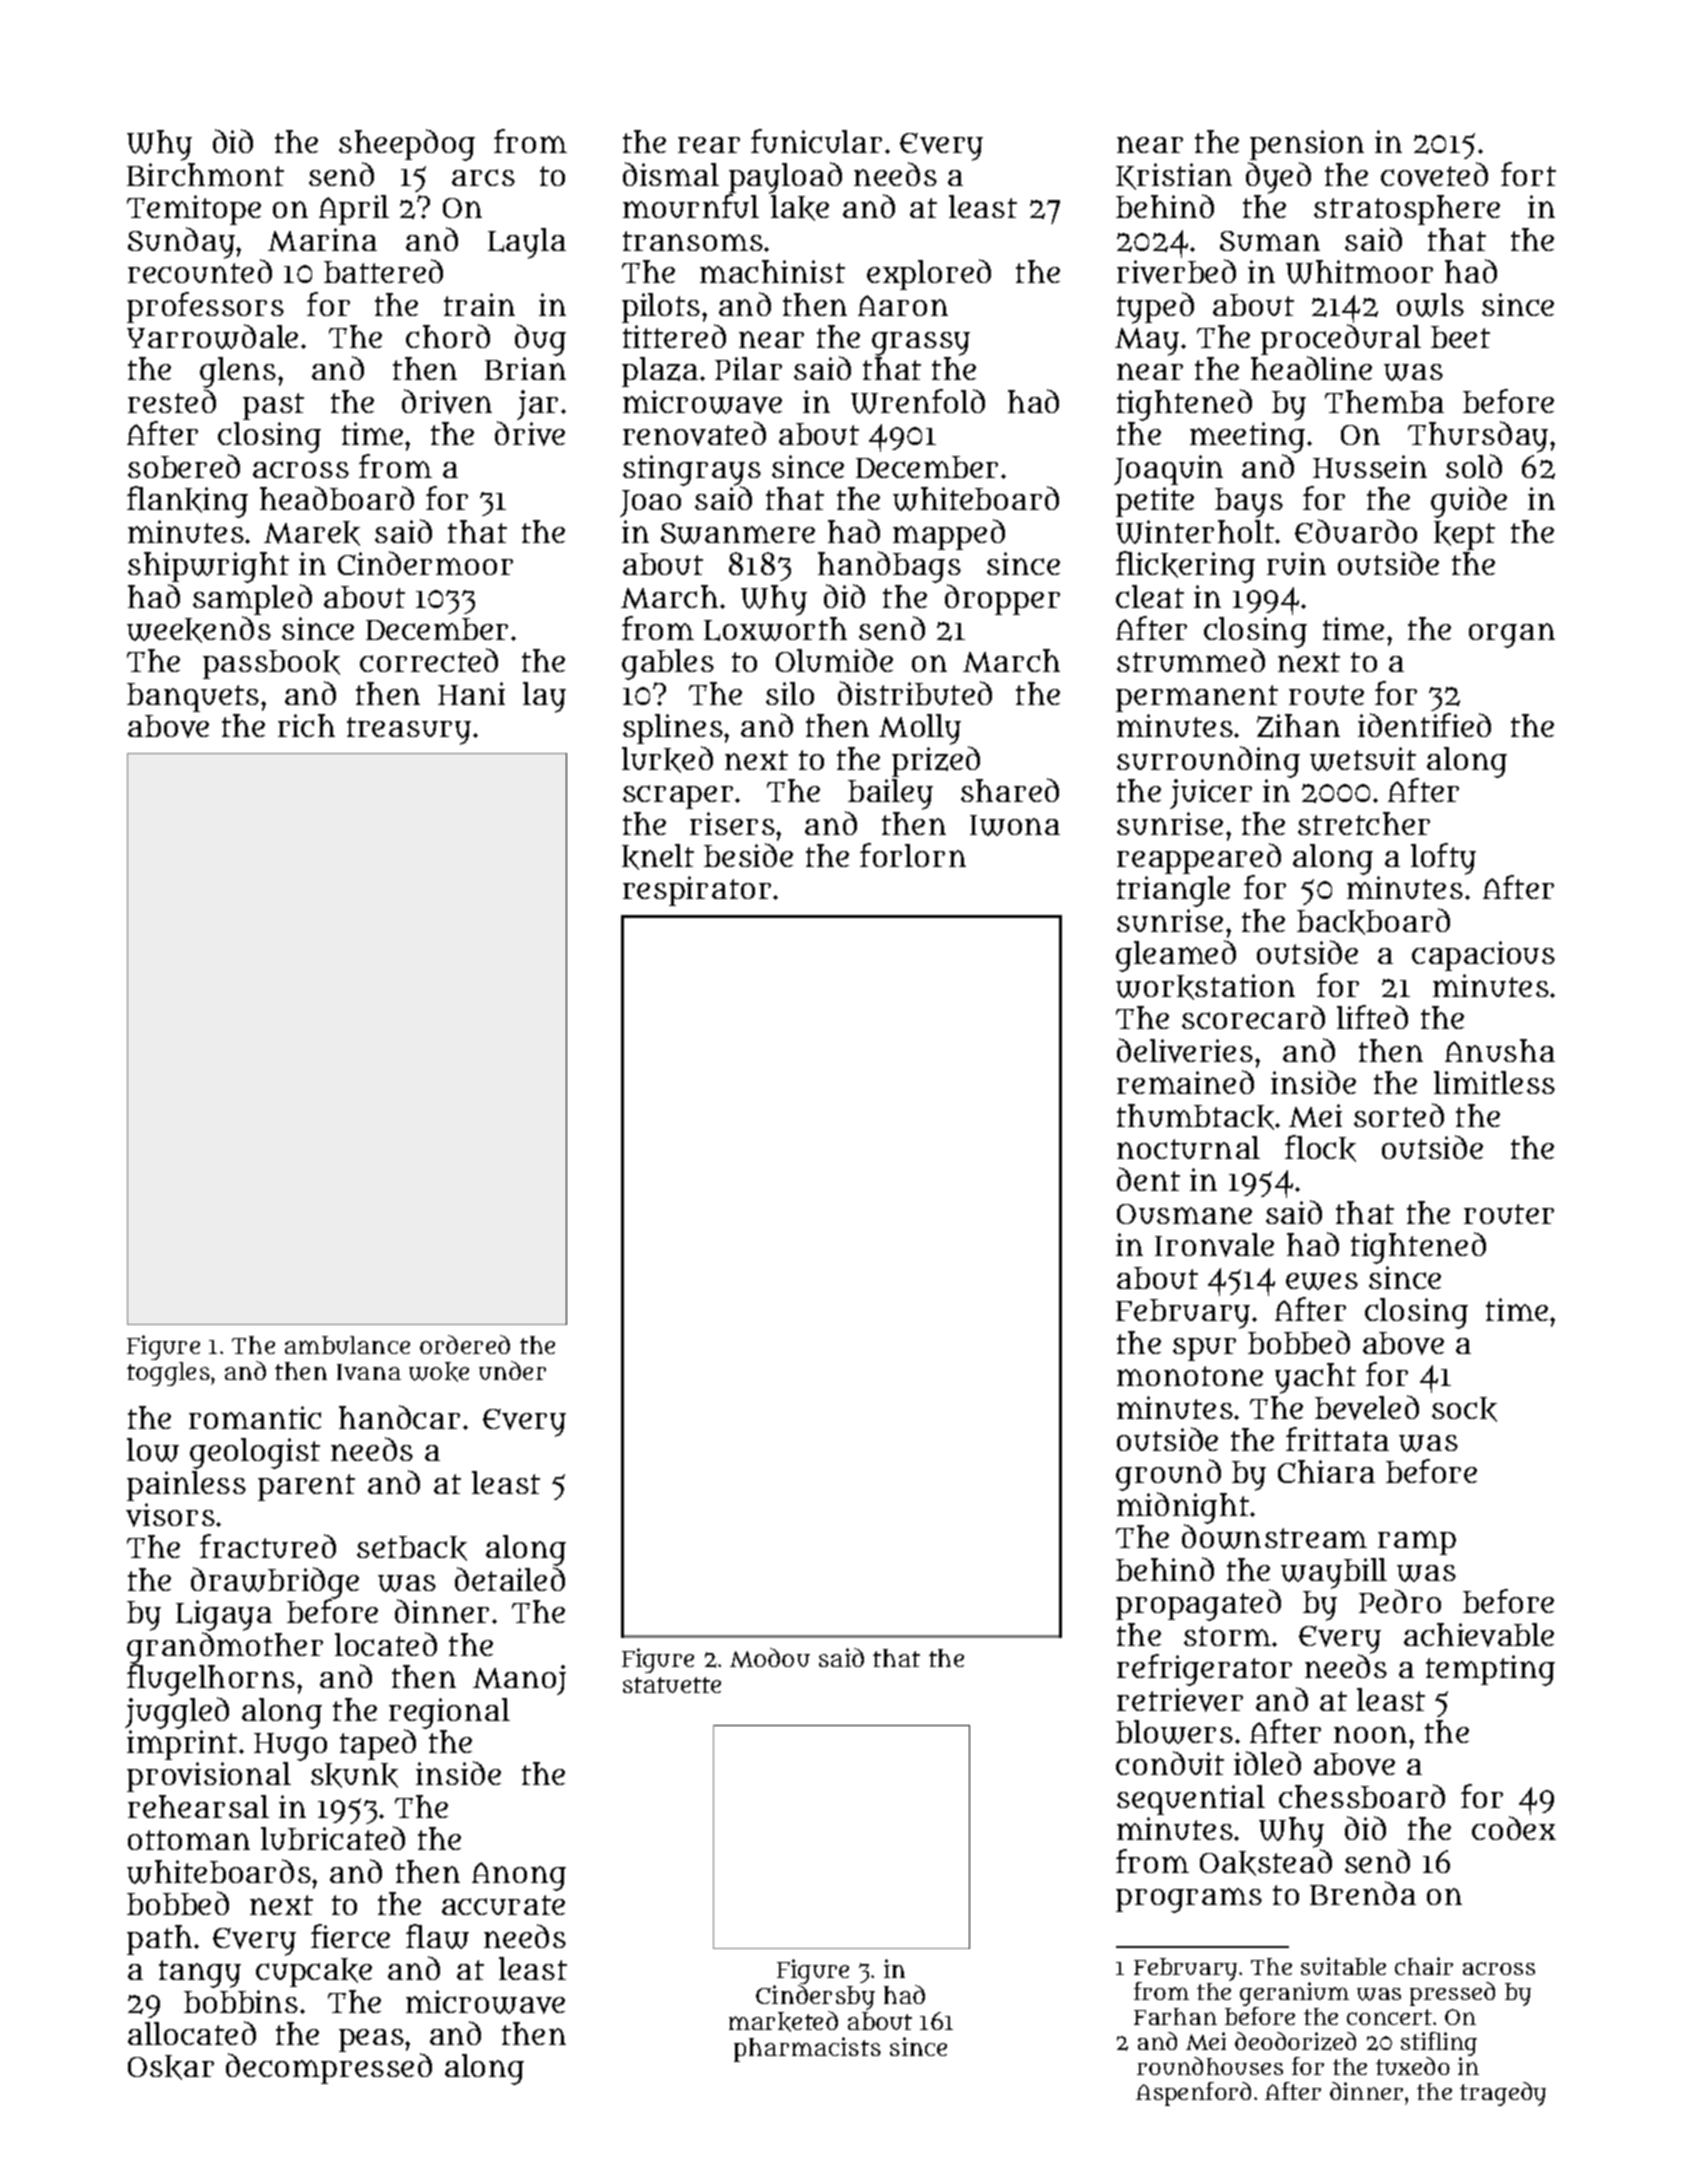  What do you see at coordinates (512, 1370) in the document?
I see `under` at bounding box center [512, 1370].
